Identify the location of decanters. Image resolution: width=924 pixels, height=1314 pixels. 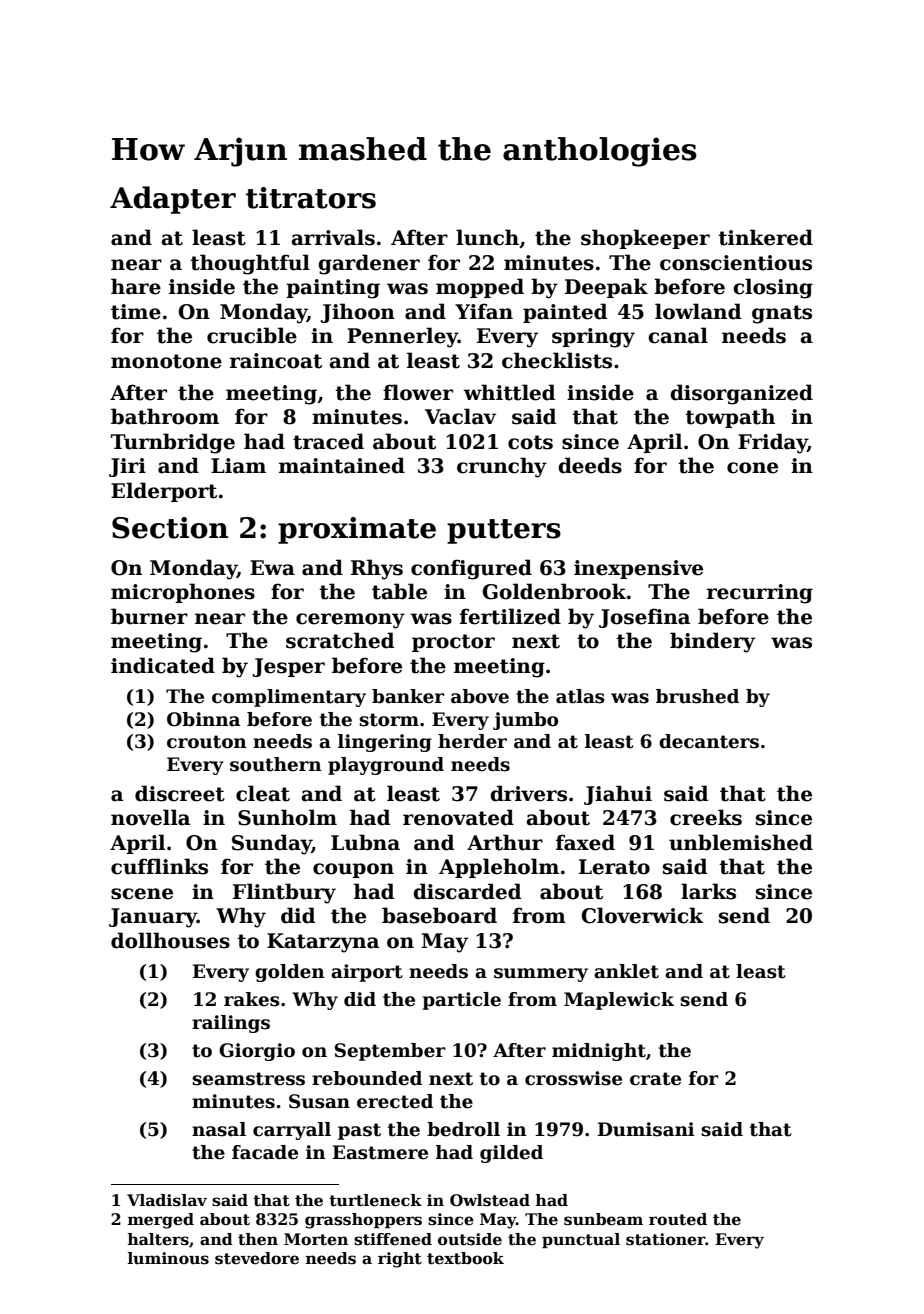
(709, 741).
